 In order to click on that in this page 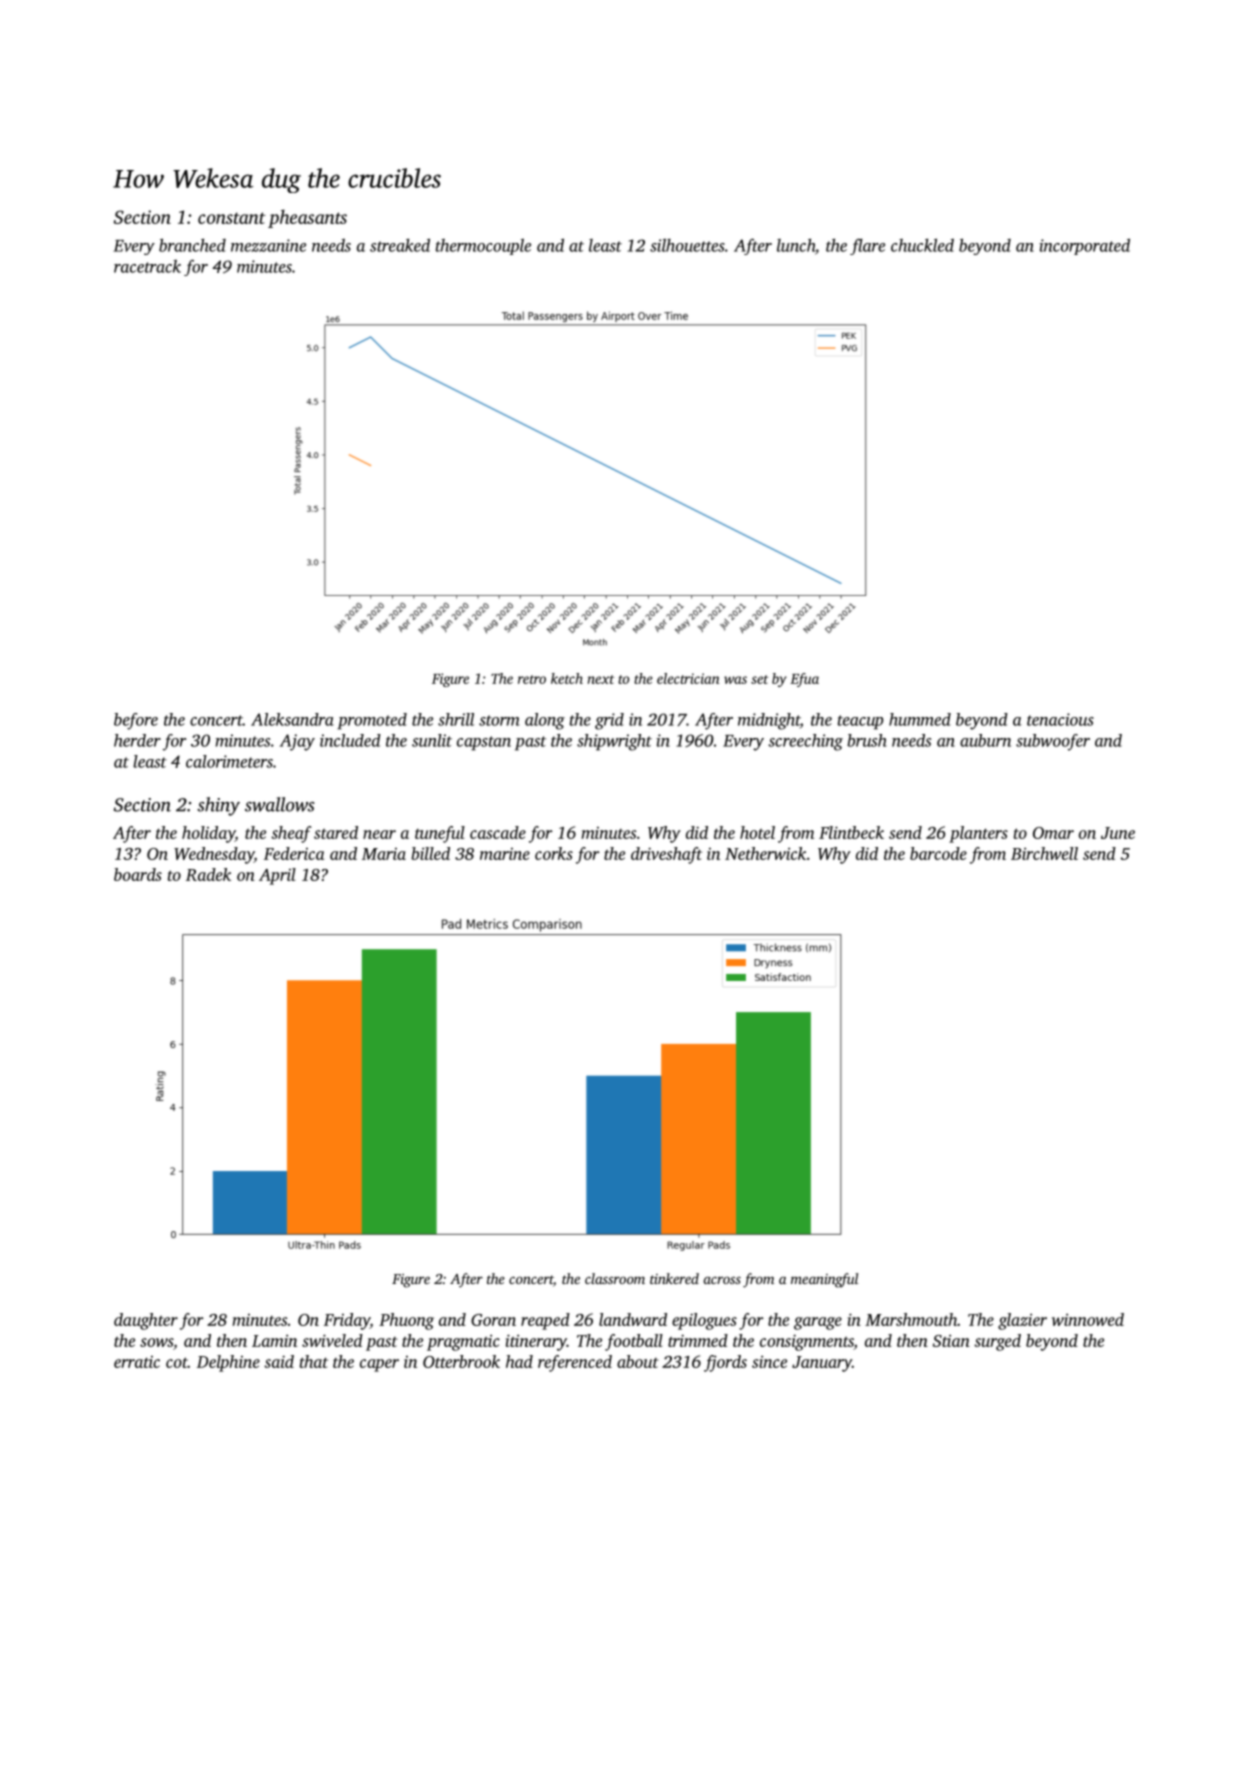, I will do `click(314, 1361)`.
